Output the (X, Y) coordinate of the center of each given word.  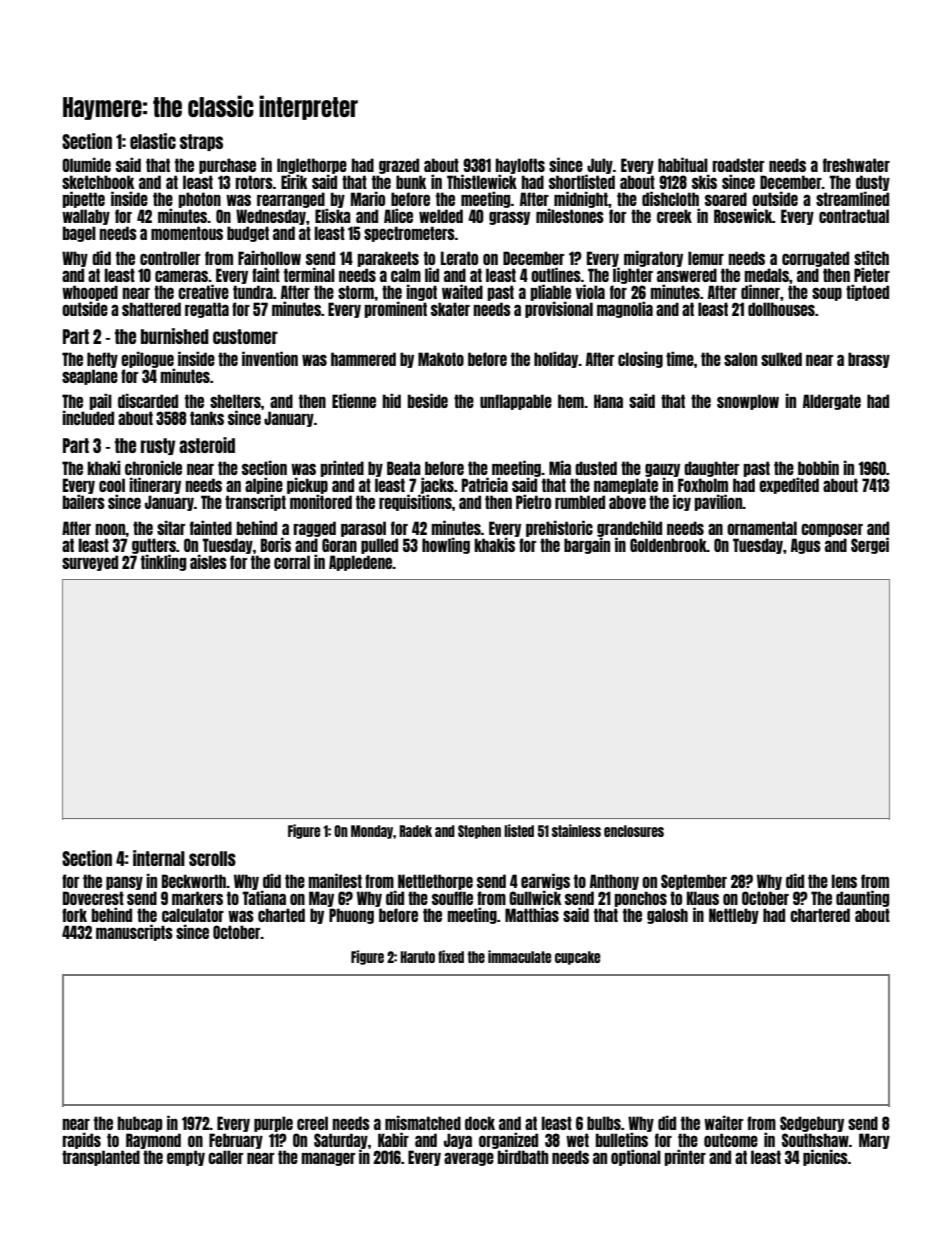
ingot (421, 292)
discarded (148, 400)
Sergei (870, 545)
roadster (738, 165)
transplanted (101, 1158)
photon (200, 200)
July (600, 166)
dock (480, 1123)
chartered (820, 915)
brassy (869, 360)
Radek (415, 831)
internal (159, 858)
